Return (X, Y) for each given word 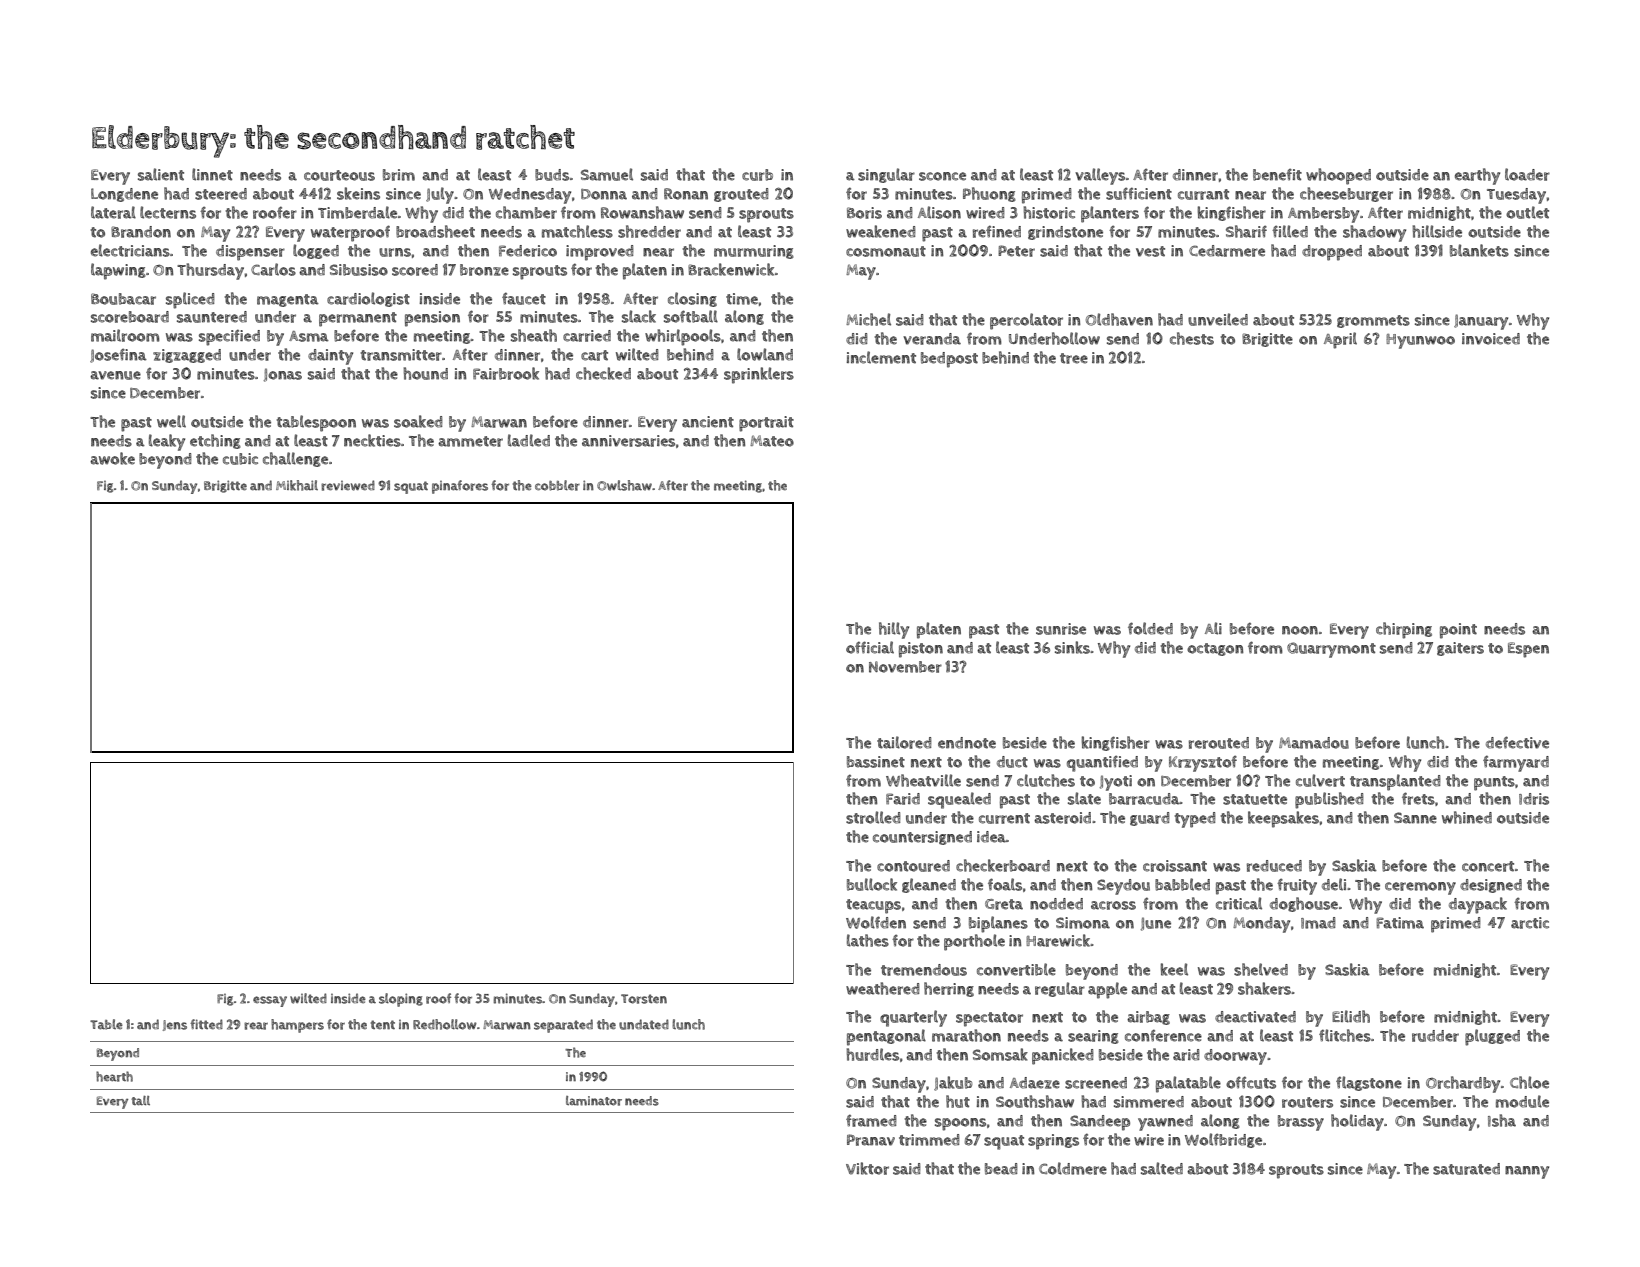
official (870, 647)
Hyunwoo (1420, 341)
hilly (894, 630)
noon (1300, 630)
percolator (1026, 321)
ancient (708, 422)
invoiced (1491, 339)
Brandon (141, 232)
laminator (594, 1101)
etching (215, 441)
